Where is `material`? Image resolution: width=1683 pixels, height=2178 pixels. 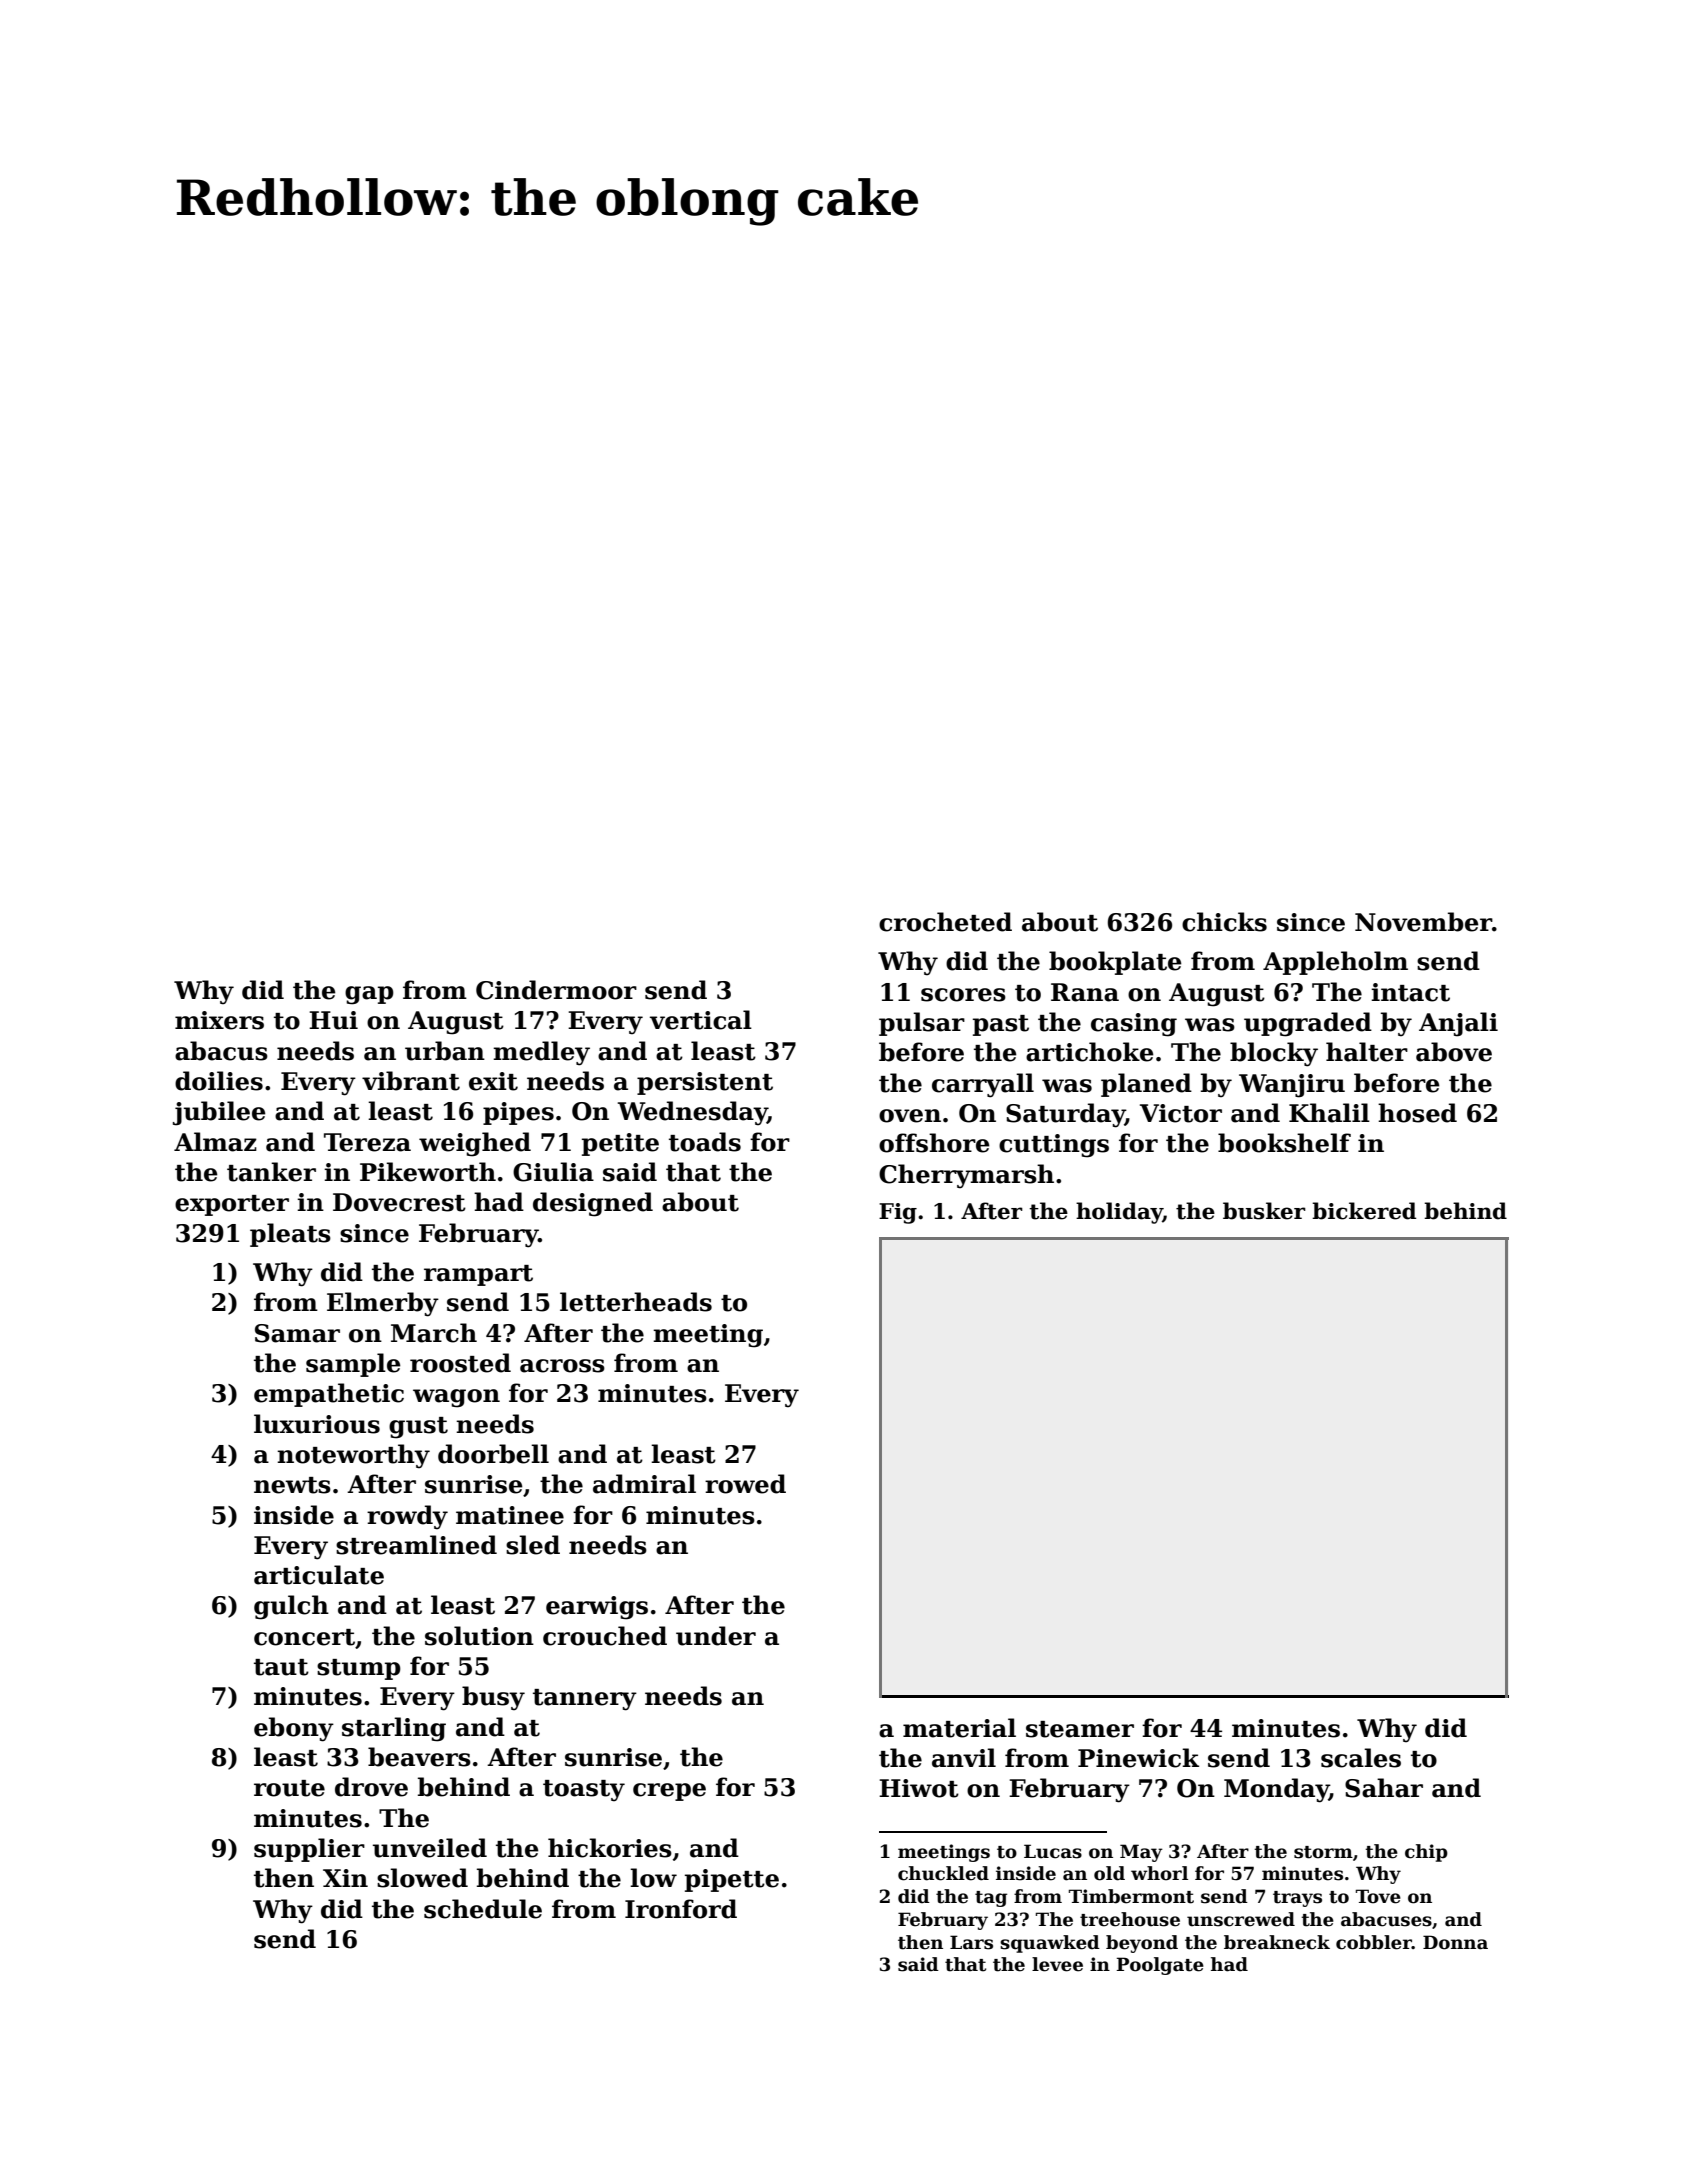
material is located at coordinates (959, 1728).
